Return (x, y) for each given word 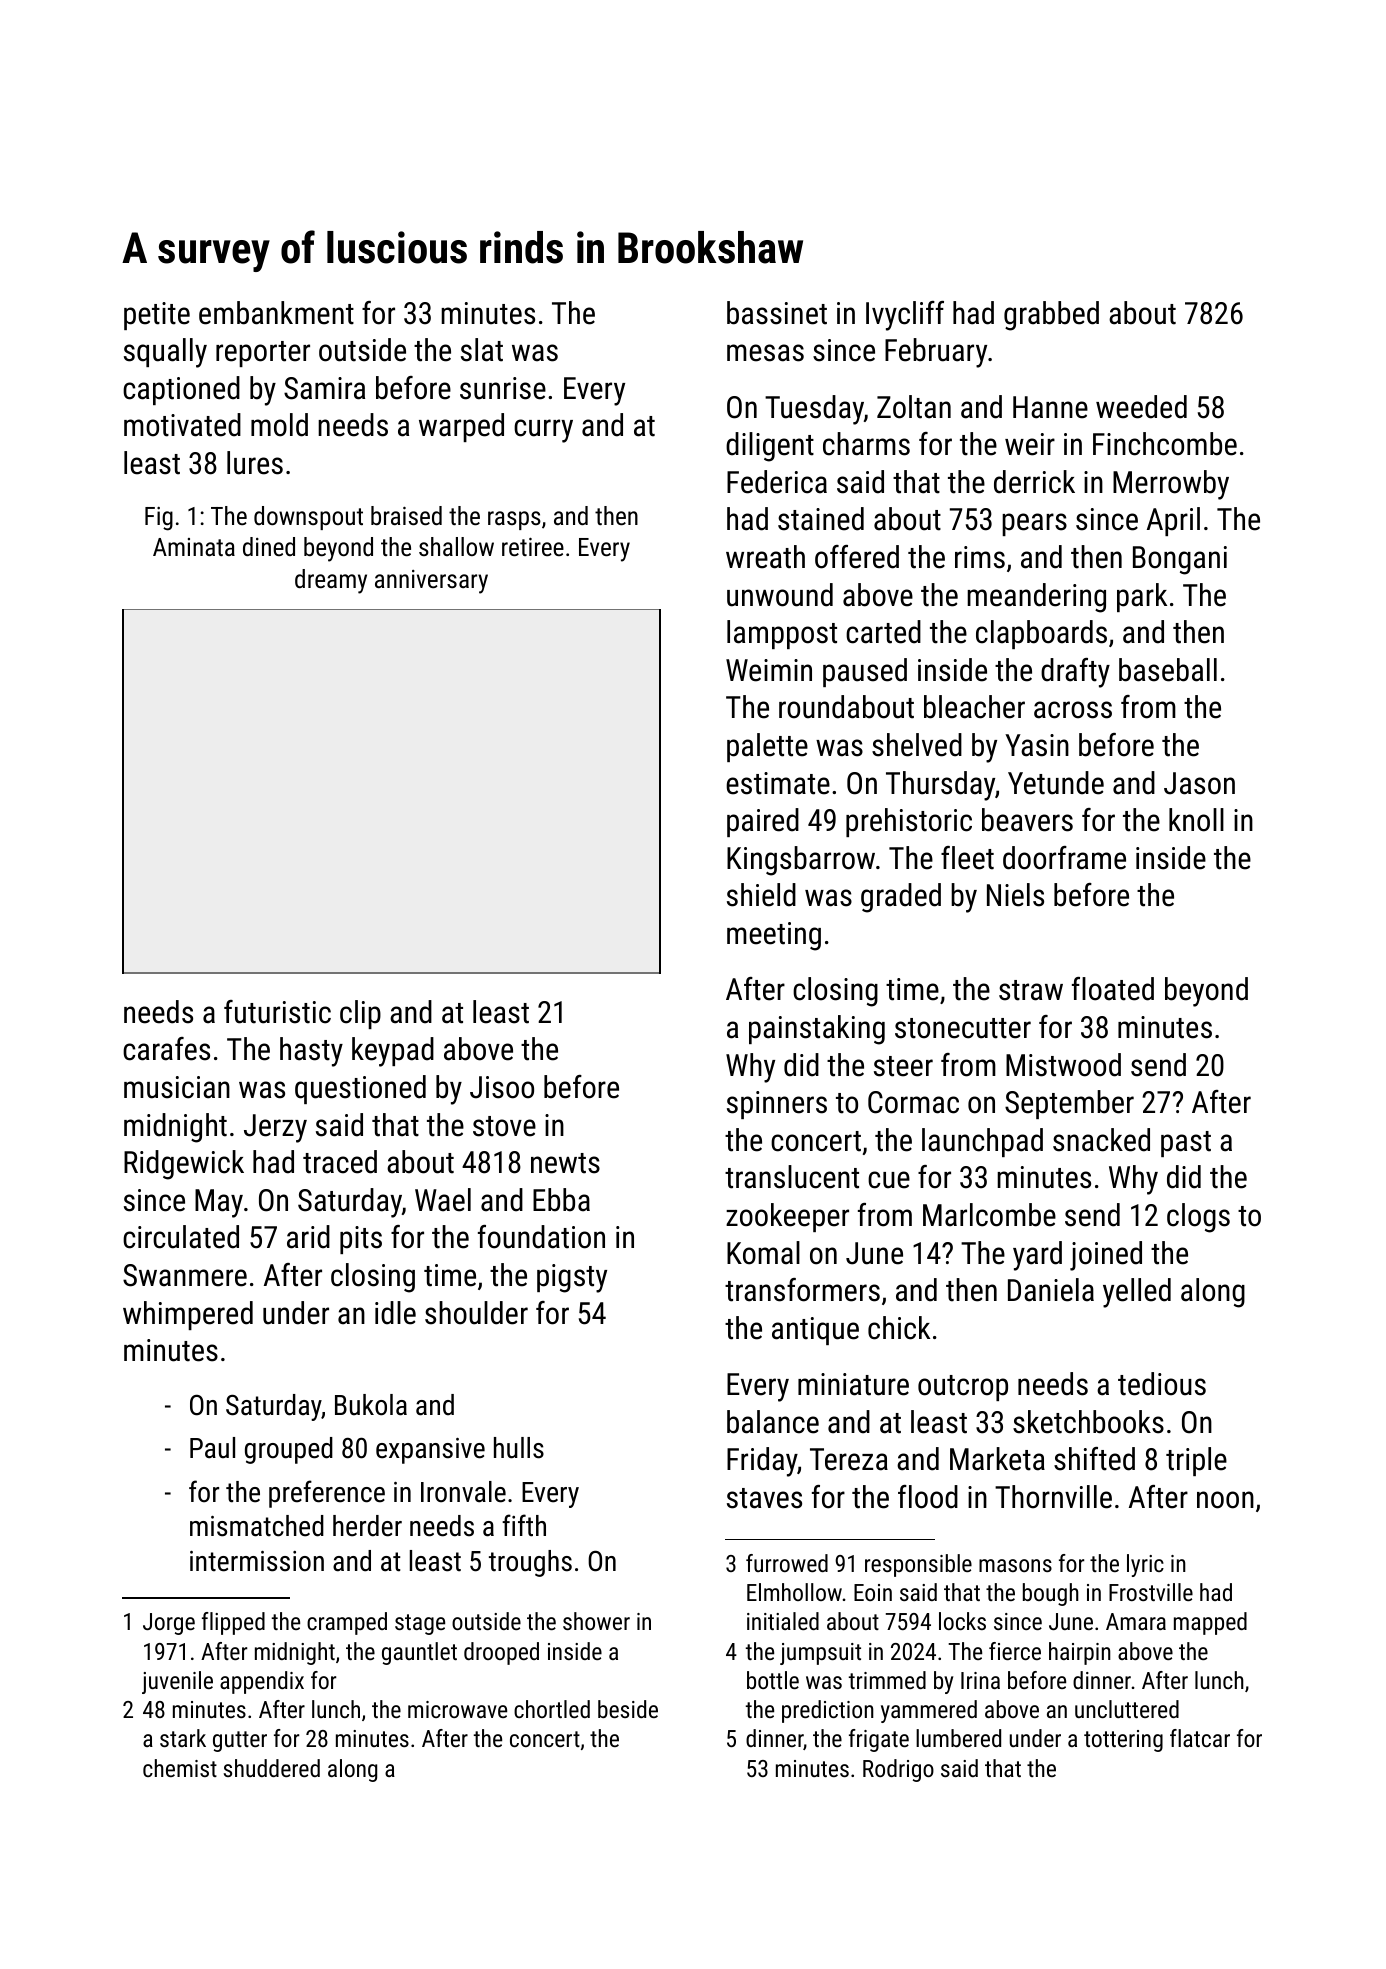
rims (980, 557)
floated (1113, 989)
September (1069, 1104)
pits (361, 1240)
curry (543, 431)
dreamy (331, 581)
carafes (166, 1049)
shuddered (272, 1768)
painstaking (817, 1030)
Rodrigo (898, 1770)
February (936, 353)
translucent (792, 1177)
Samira (324, 388)
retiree (533, 546)
